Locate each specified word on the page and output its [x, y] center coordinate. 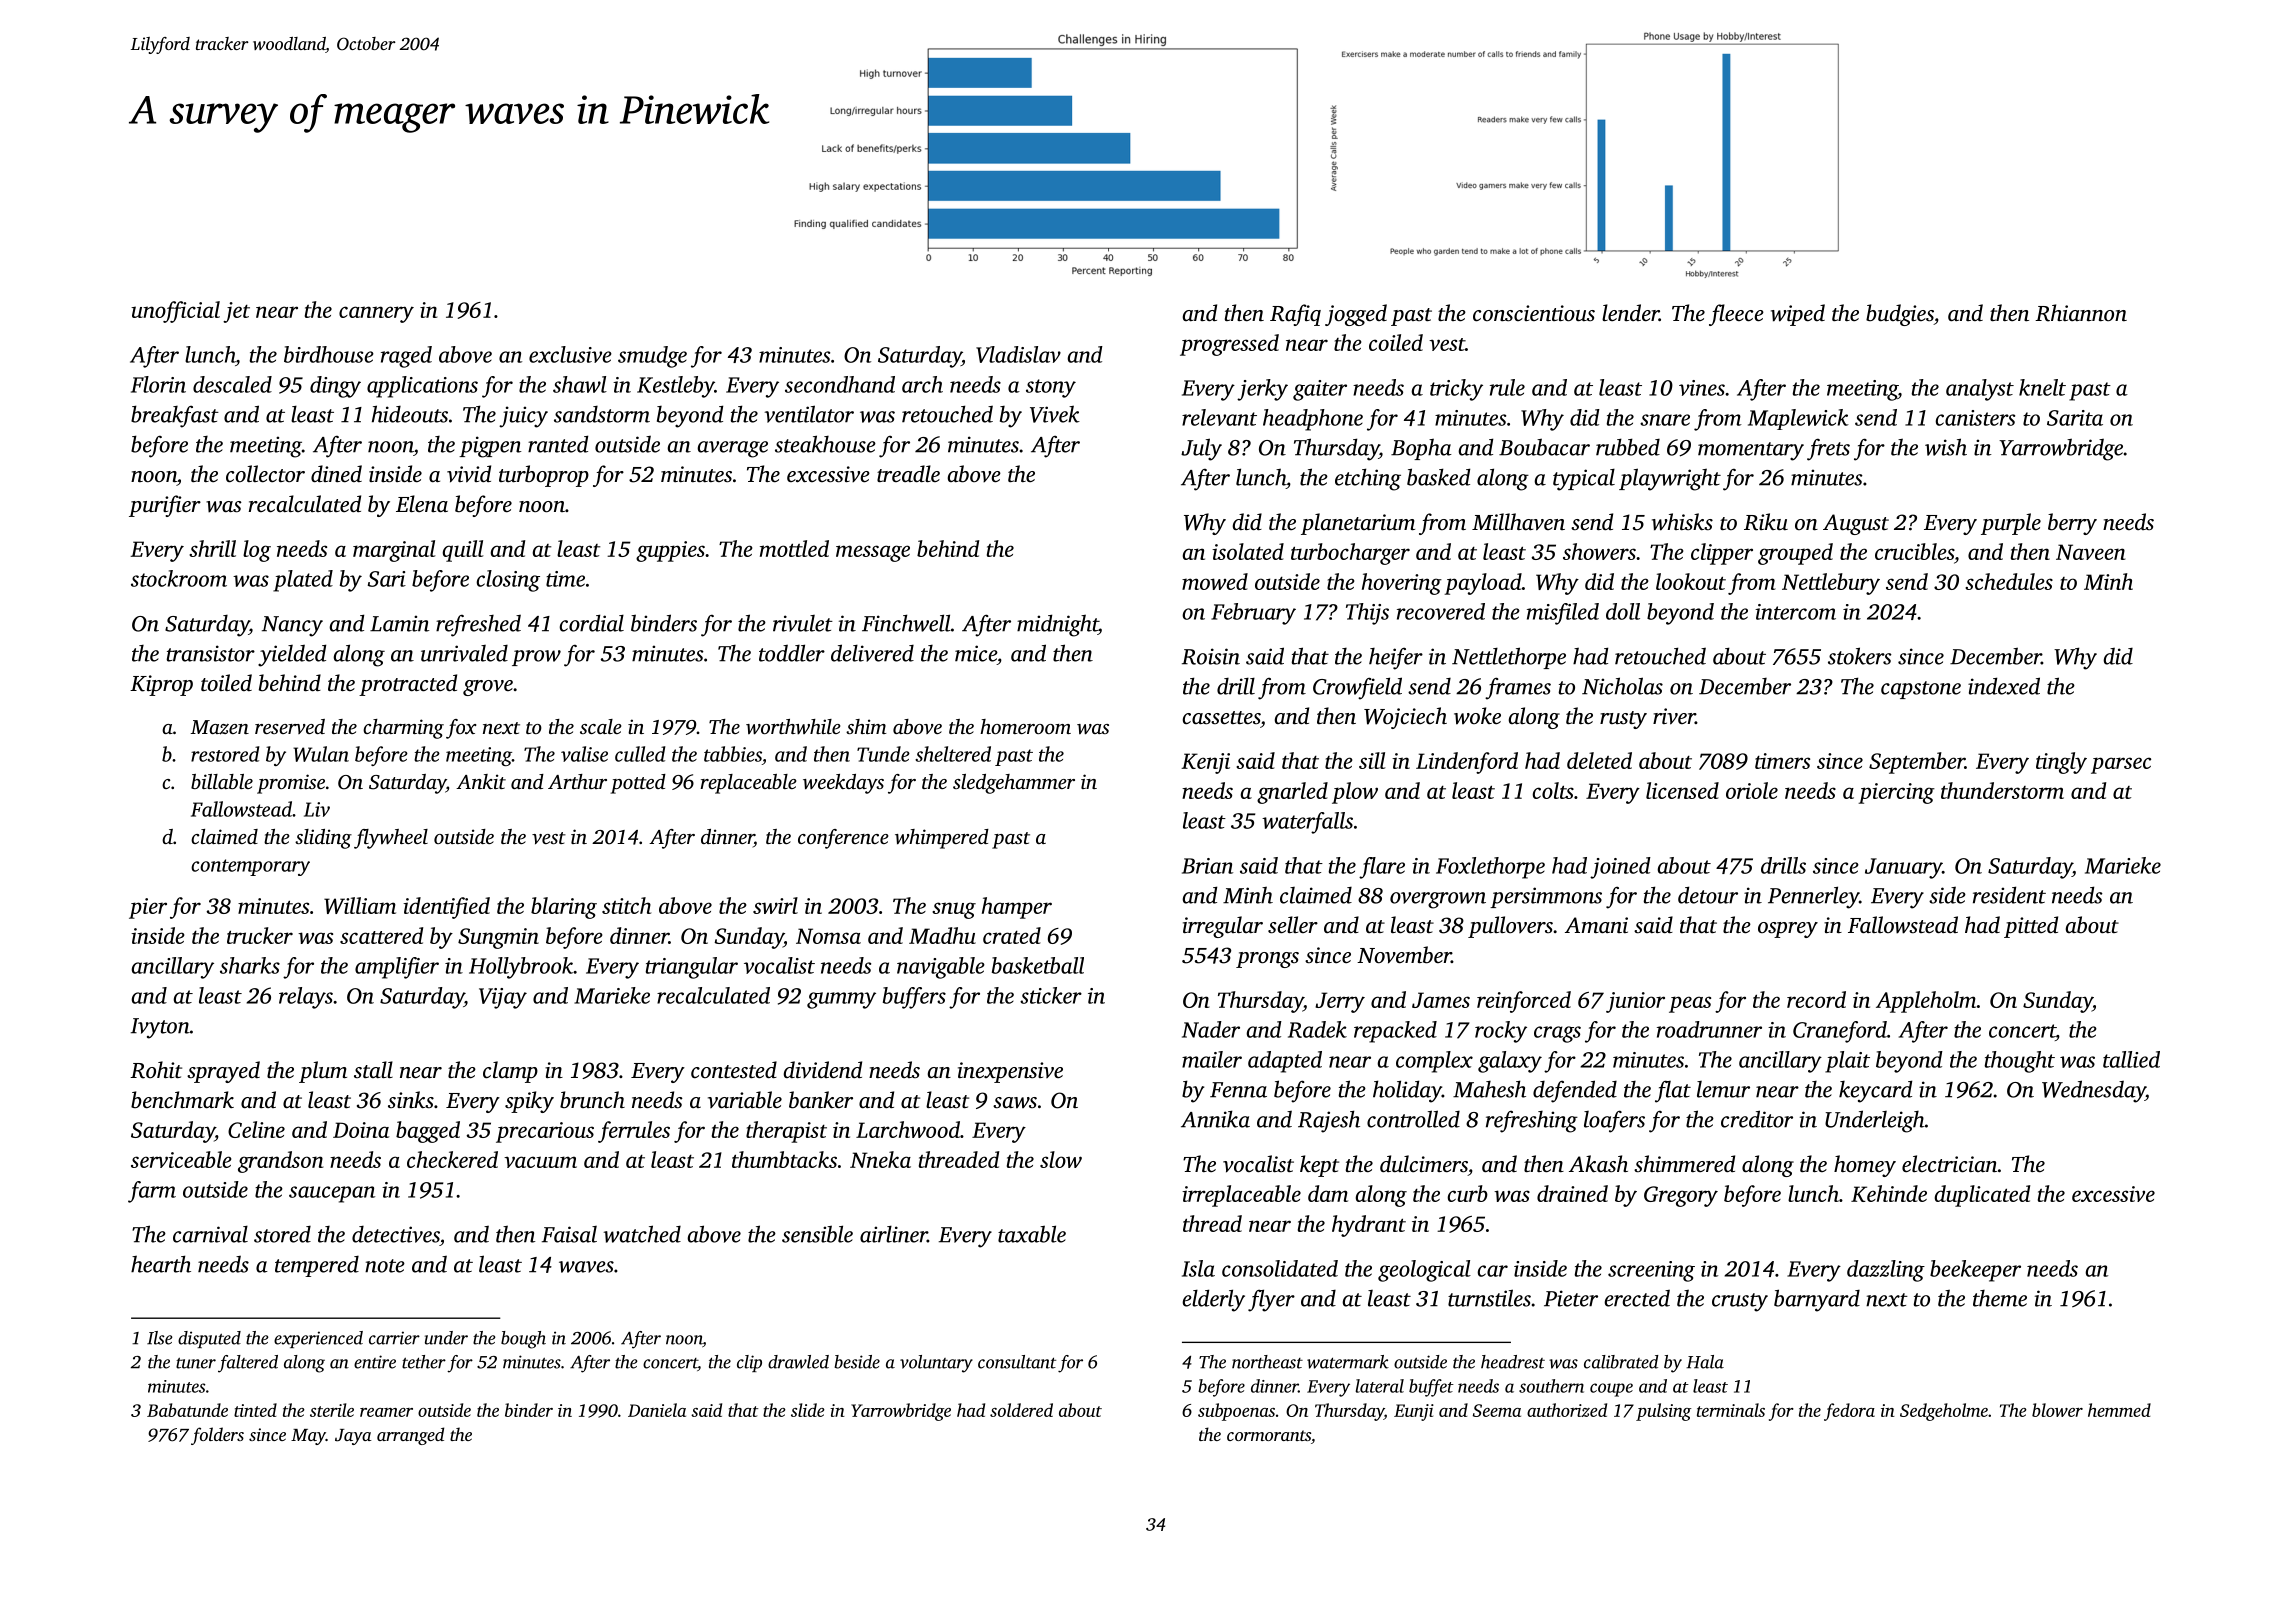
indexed [2004, 686]
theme [2000, 1298]
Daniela [657, 1410]
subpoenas [1236, 1412]
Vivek [1055, 414]
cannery [376, 314]
